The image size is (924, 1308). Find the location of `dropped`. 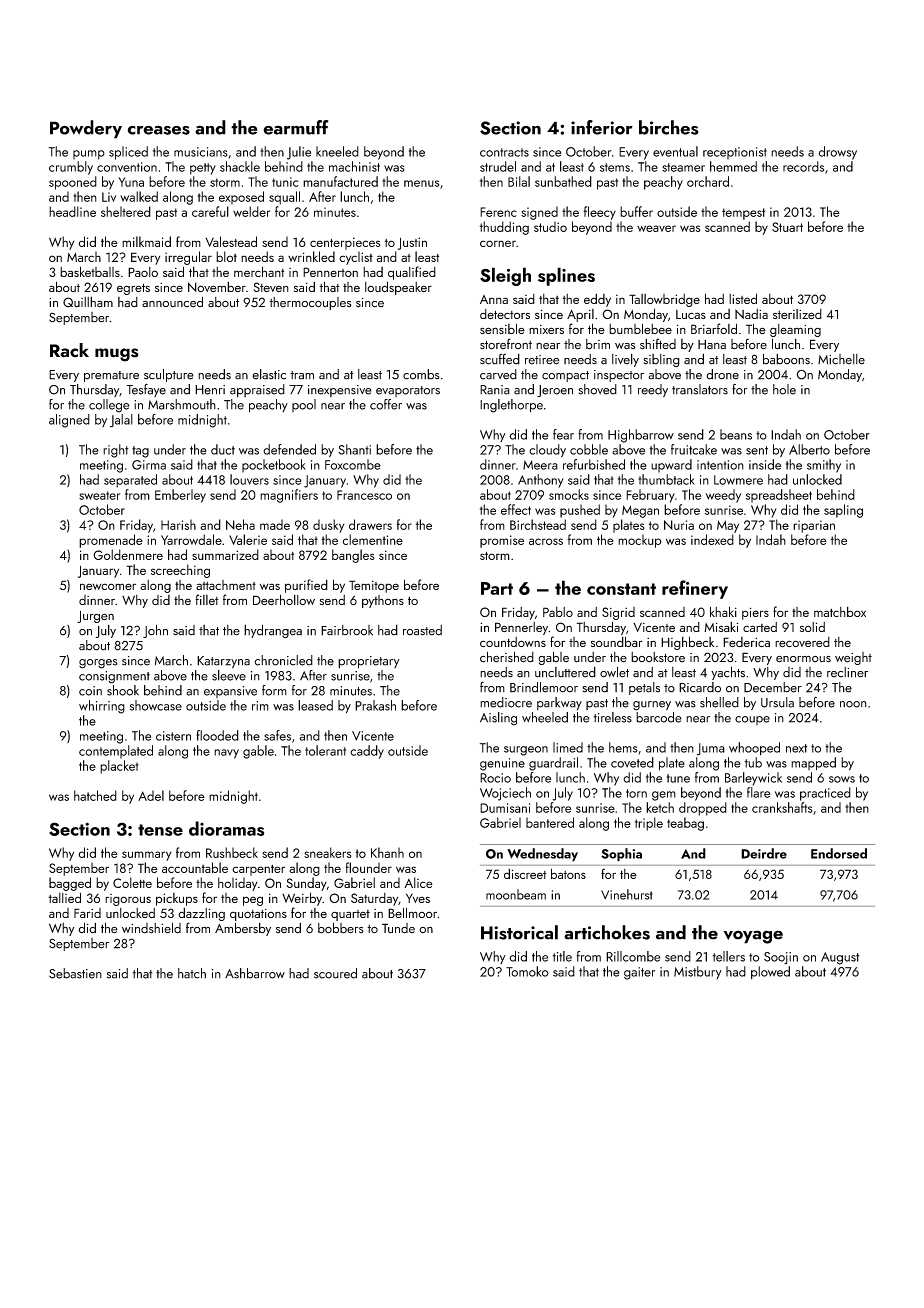

dropped is located at coordinates (703, 809).
